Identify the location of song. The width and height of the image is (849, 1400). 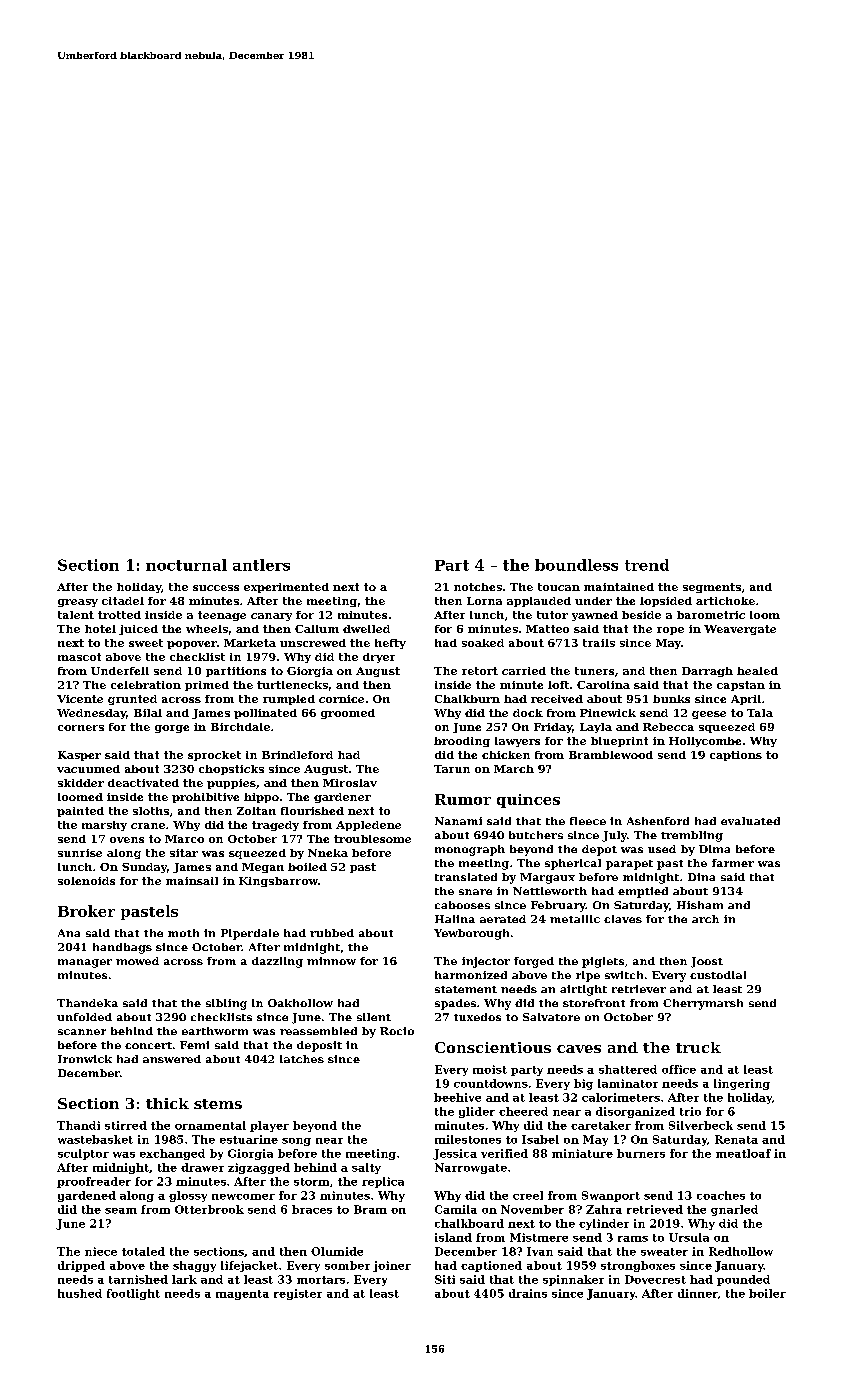
(296, 1142).
